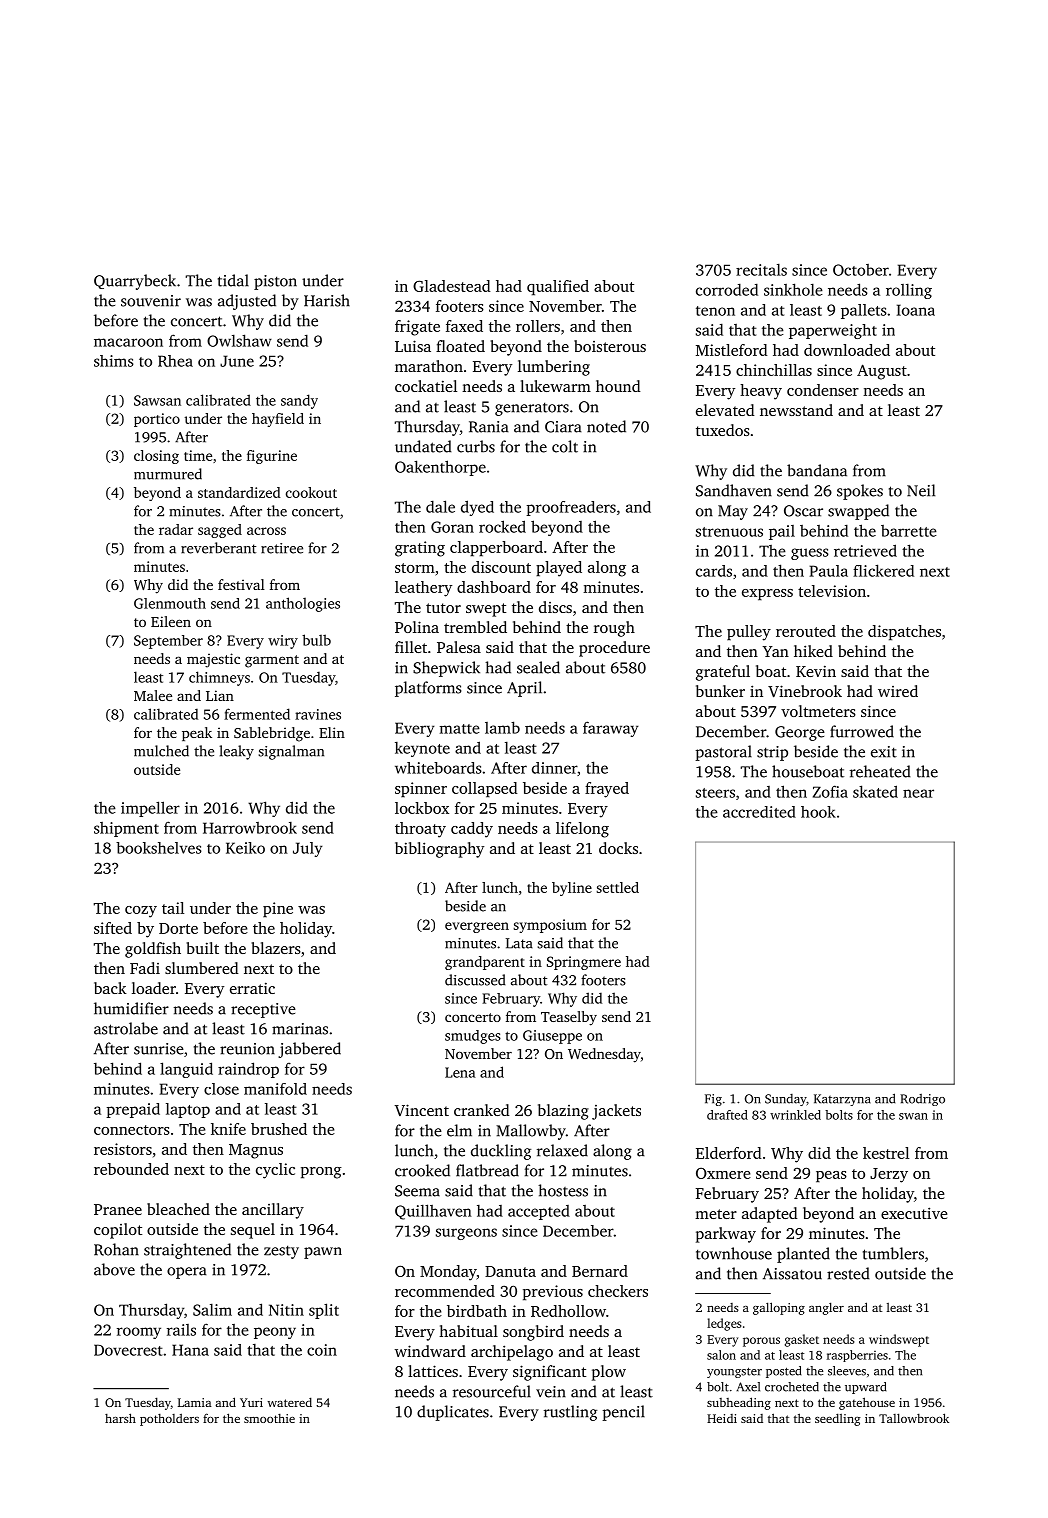  What do you see at coordinates (532, 409) in the screenshot?
I see `generators` at bounding box center [532, 409].
